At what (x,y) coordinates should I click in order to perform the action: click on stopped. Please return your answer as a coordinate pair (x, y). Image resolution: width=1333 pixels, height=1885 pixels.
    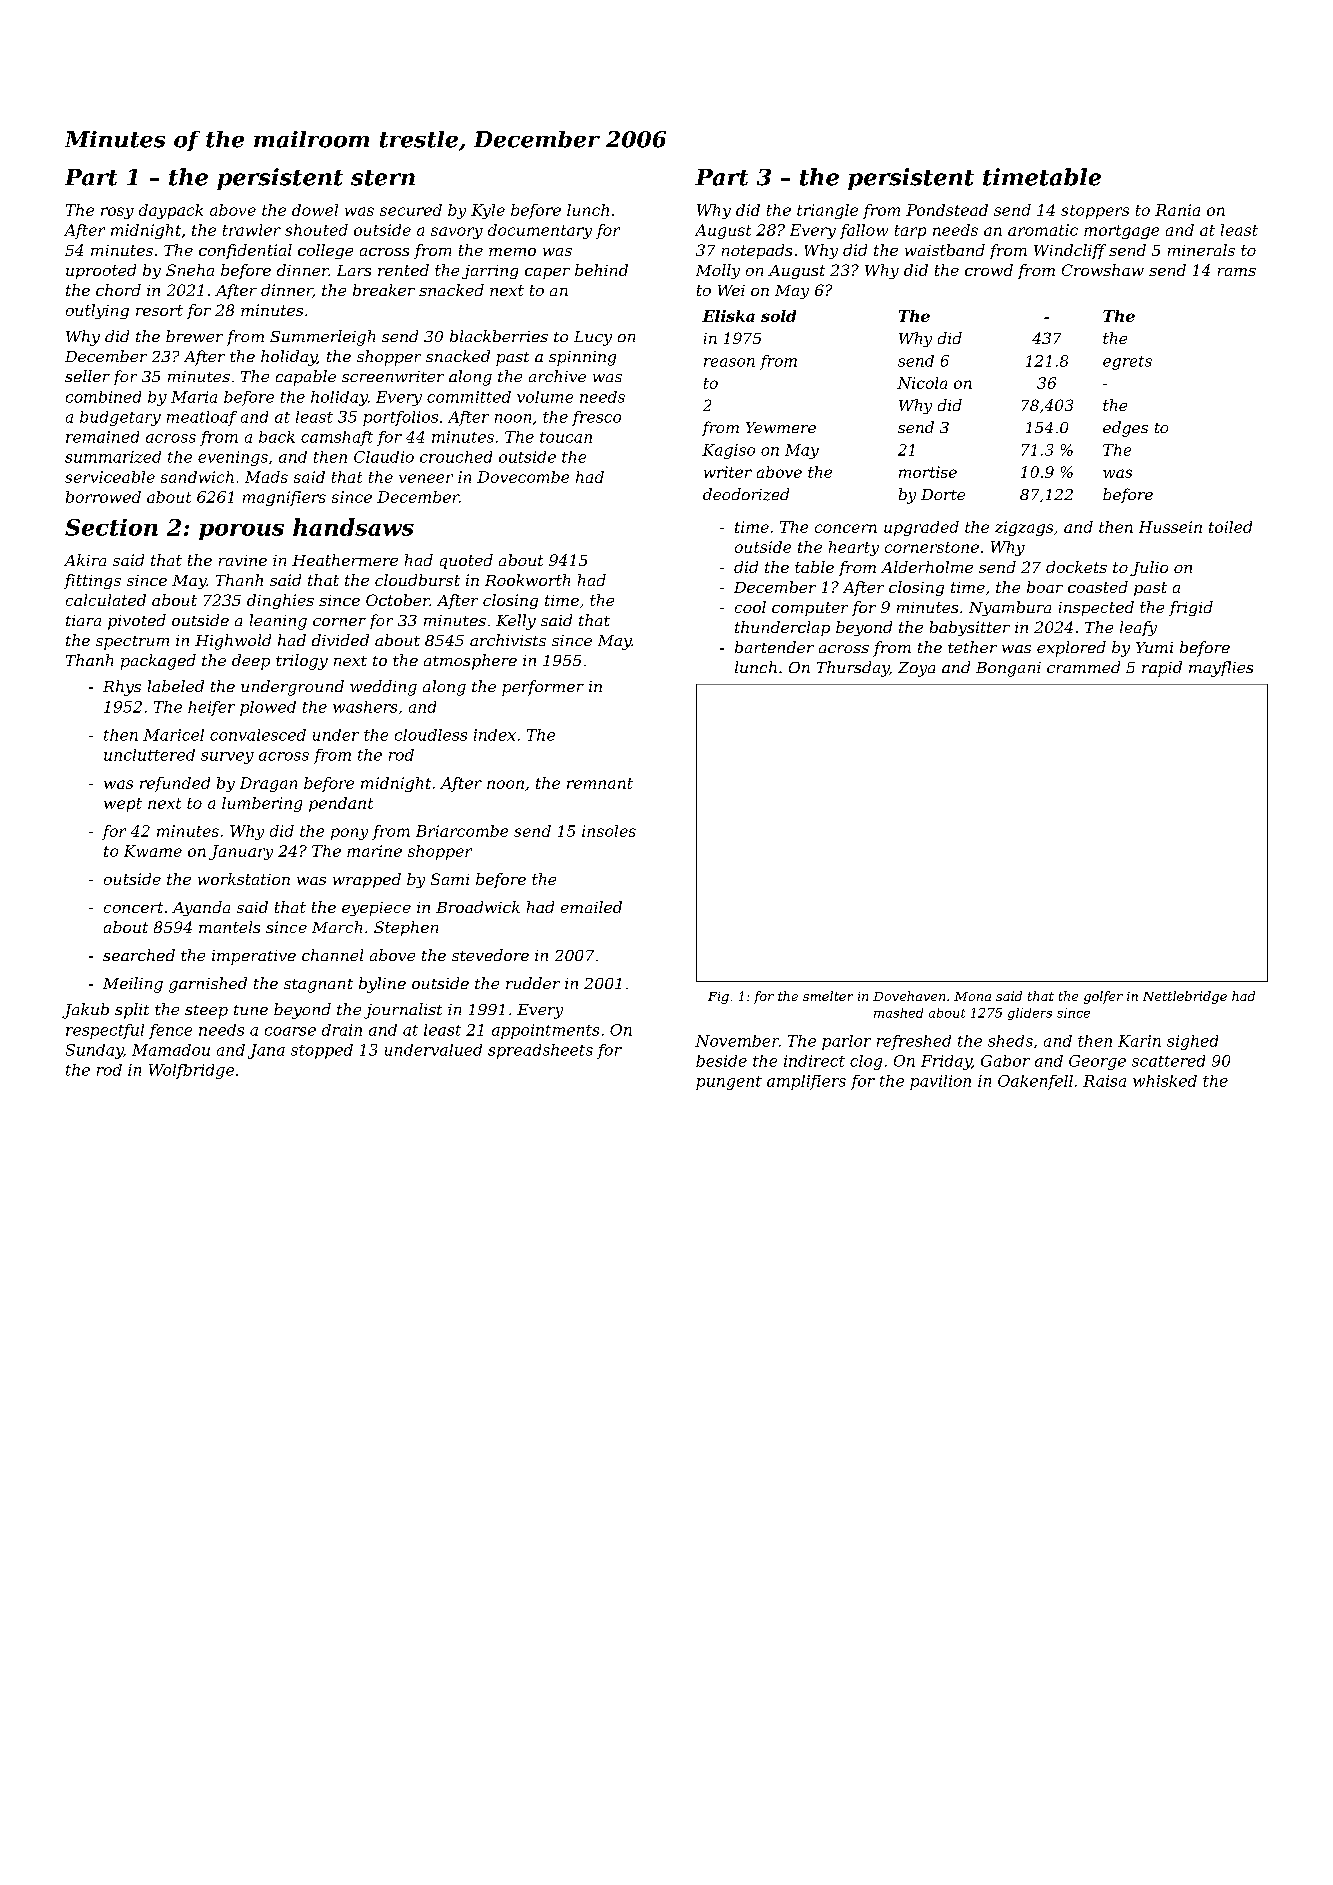
    Looking at the image, I should click on (322, 1051).
